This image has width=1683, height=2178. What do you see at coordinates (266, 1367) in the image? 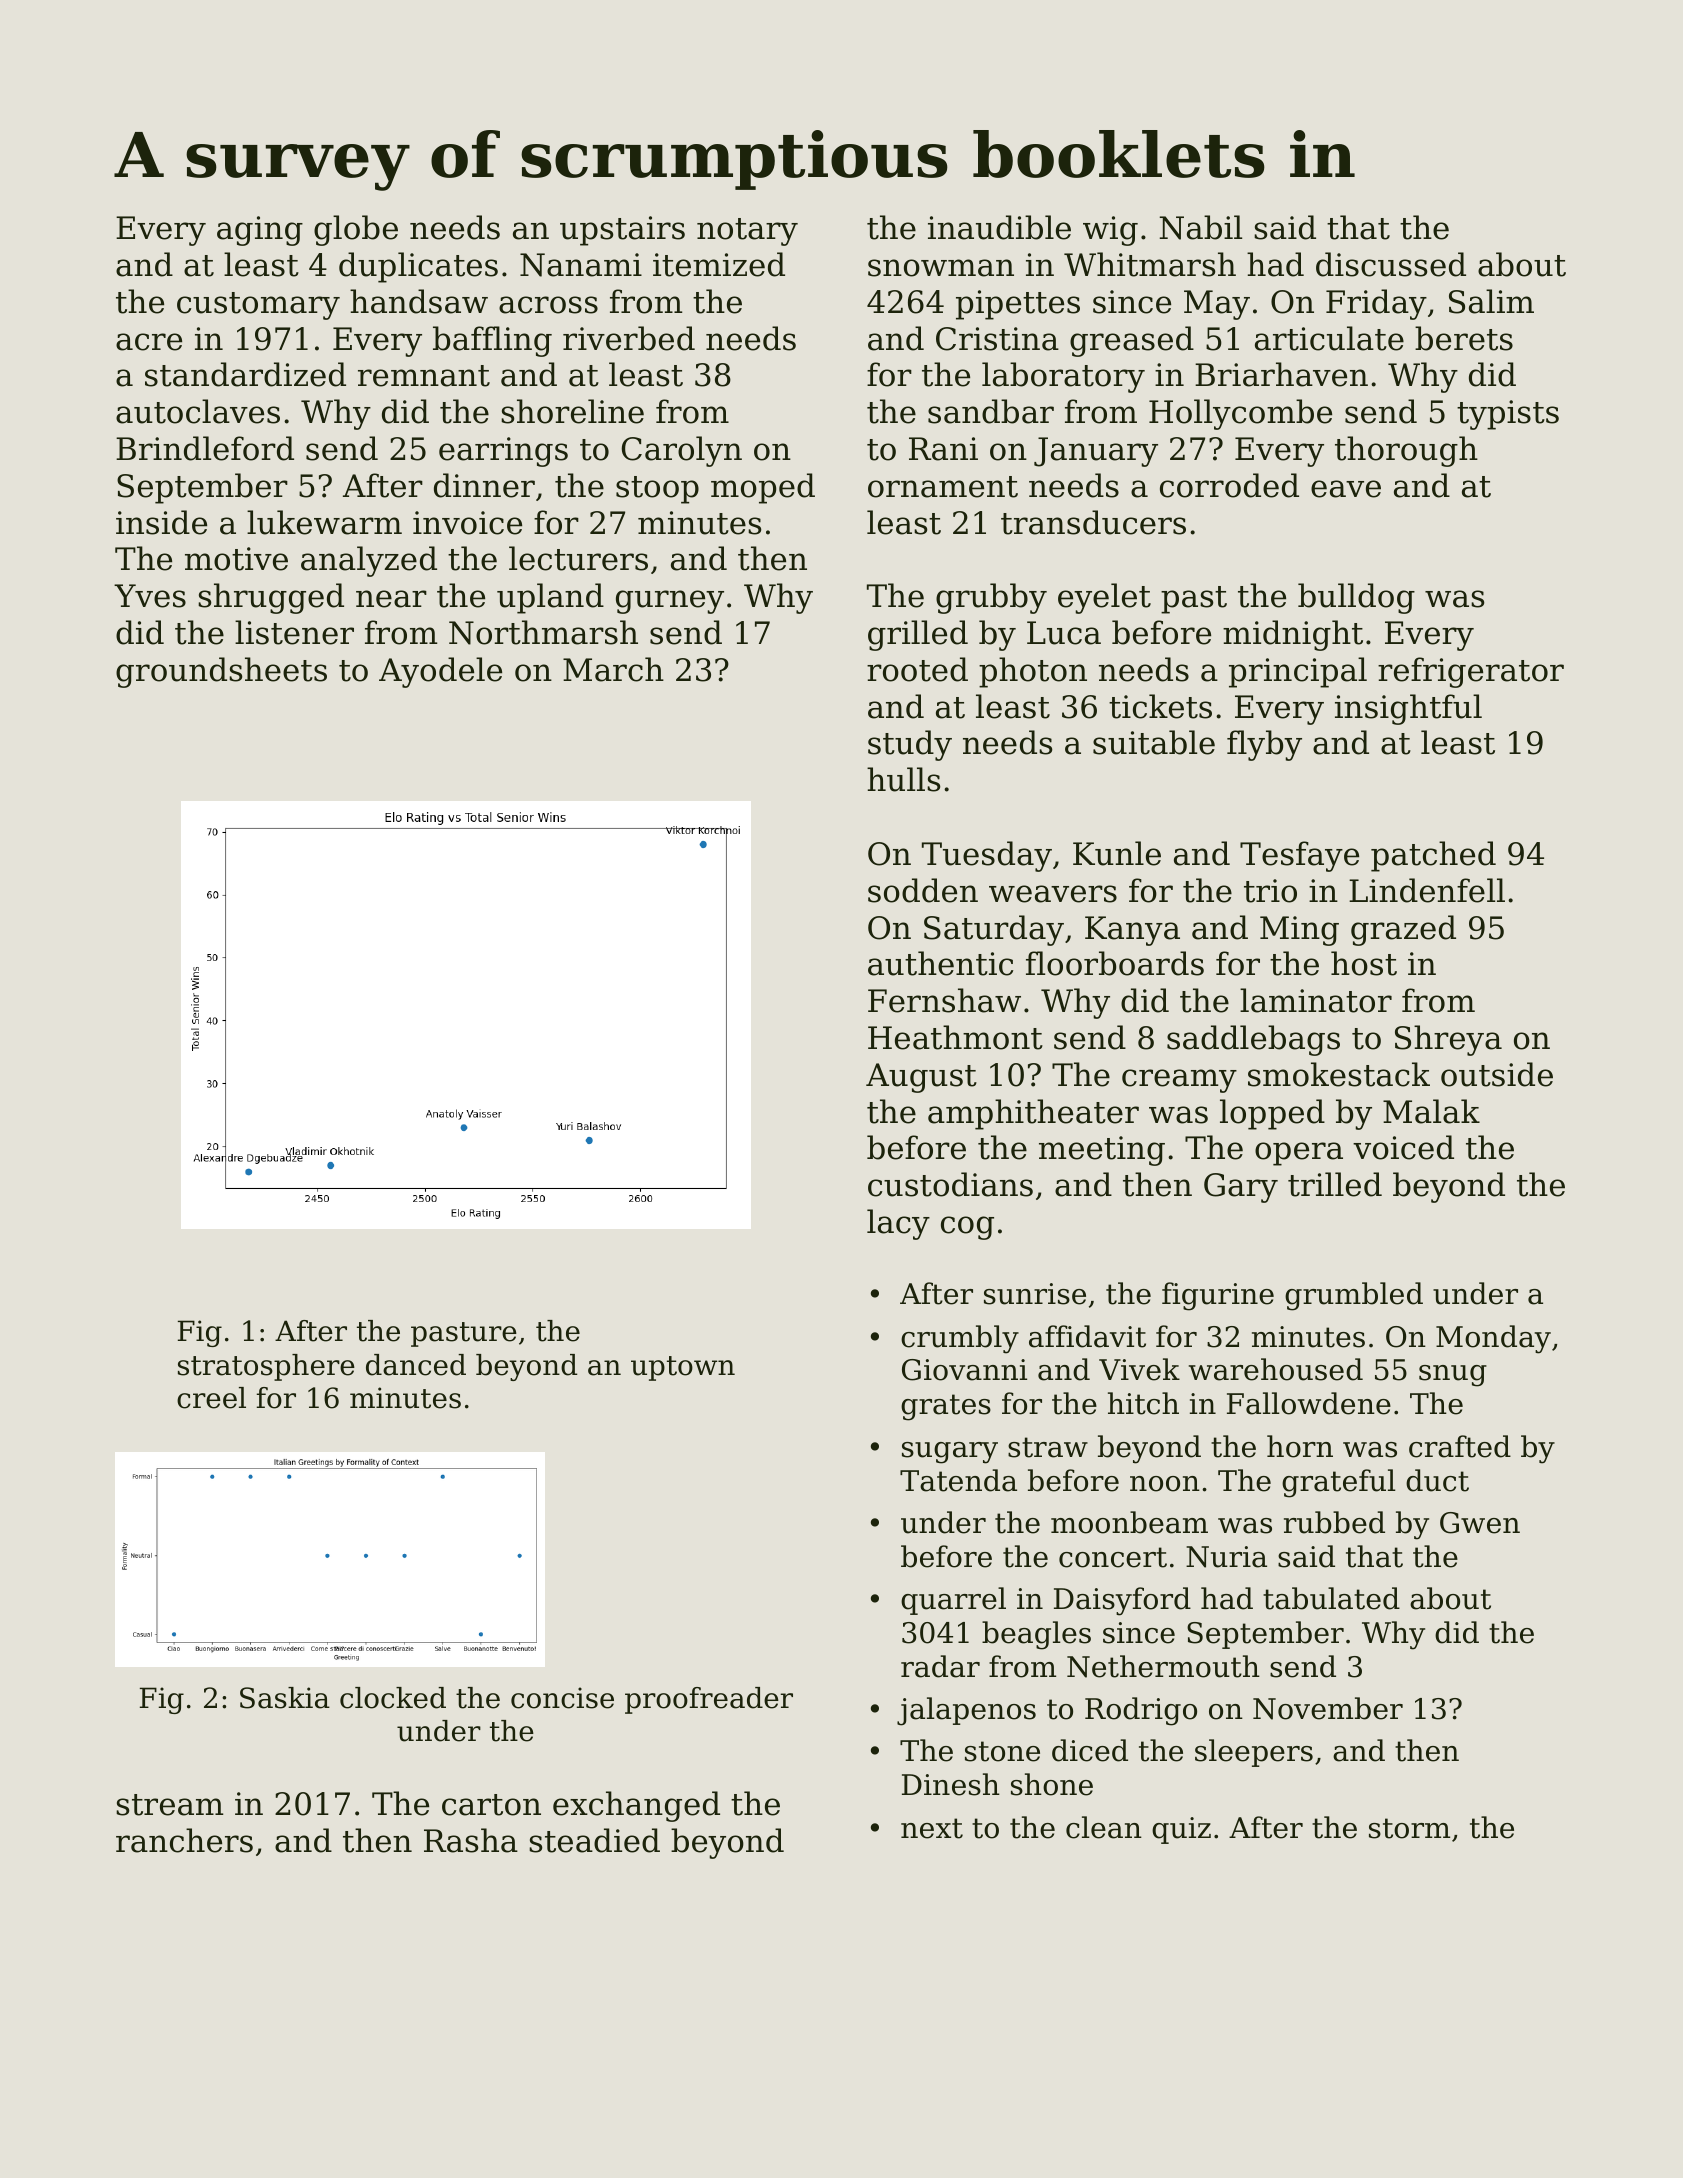
I see `stratosphere` at bounding box center [266, 1367].
